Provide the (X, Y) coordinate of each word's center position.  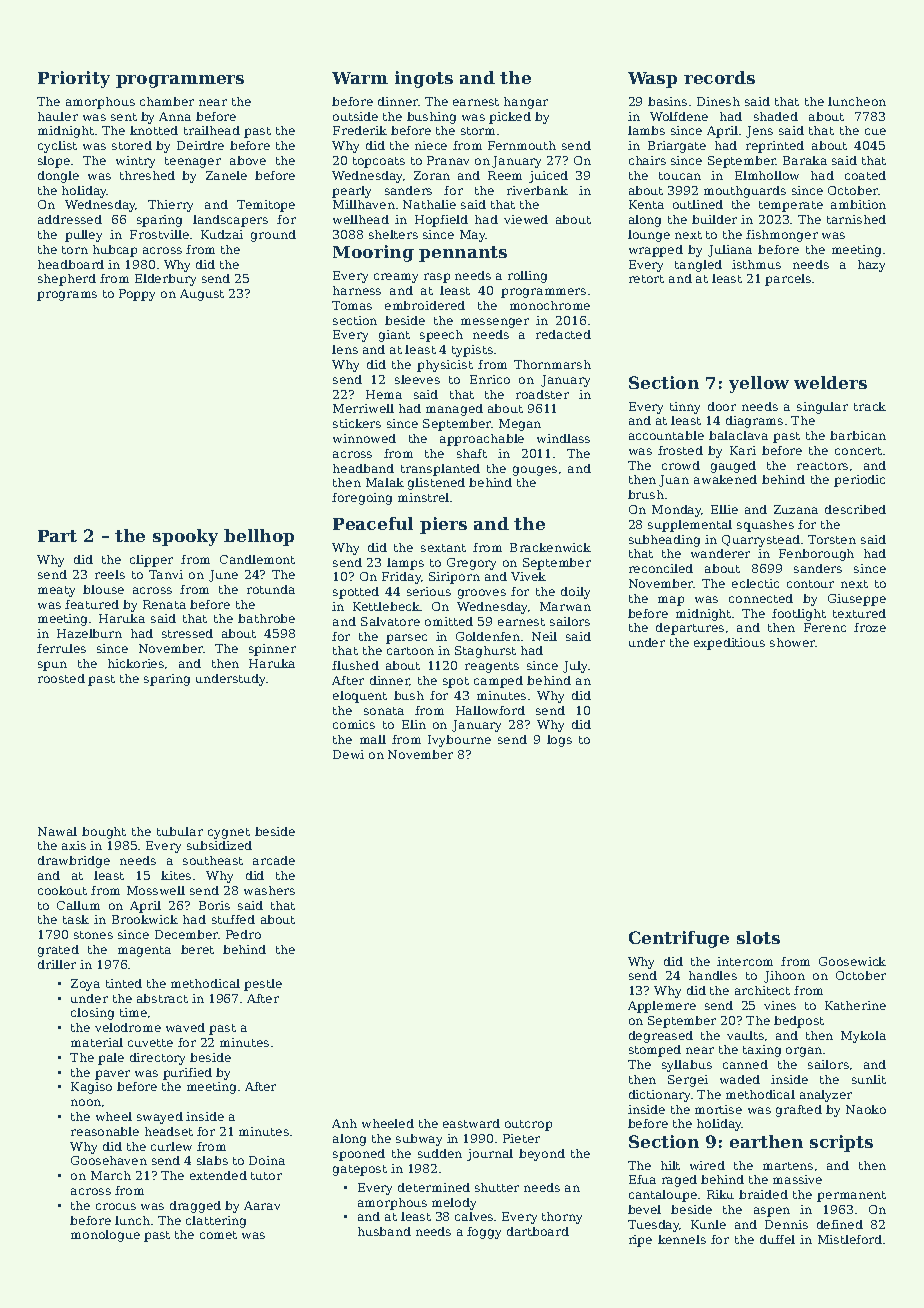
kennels (682, 1239)
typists (472, 351)
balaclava (738, 435)
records (719, 77)
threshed (147, 175)
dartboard (538, 1231)
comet (218, 1235)
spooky (185, 537)
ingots (424, 79)
